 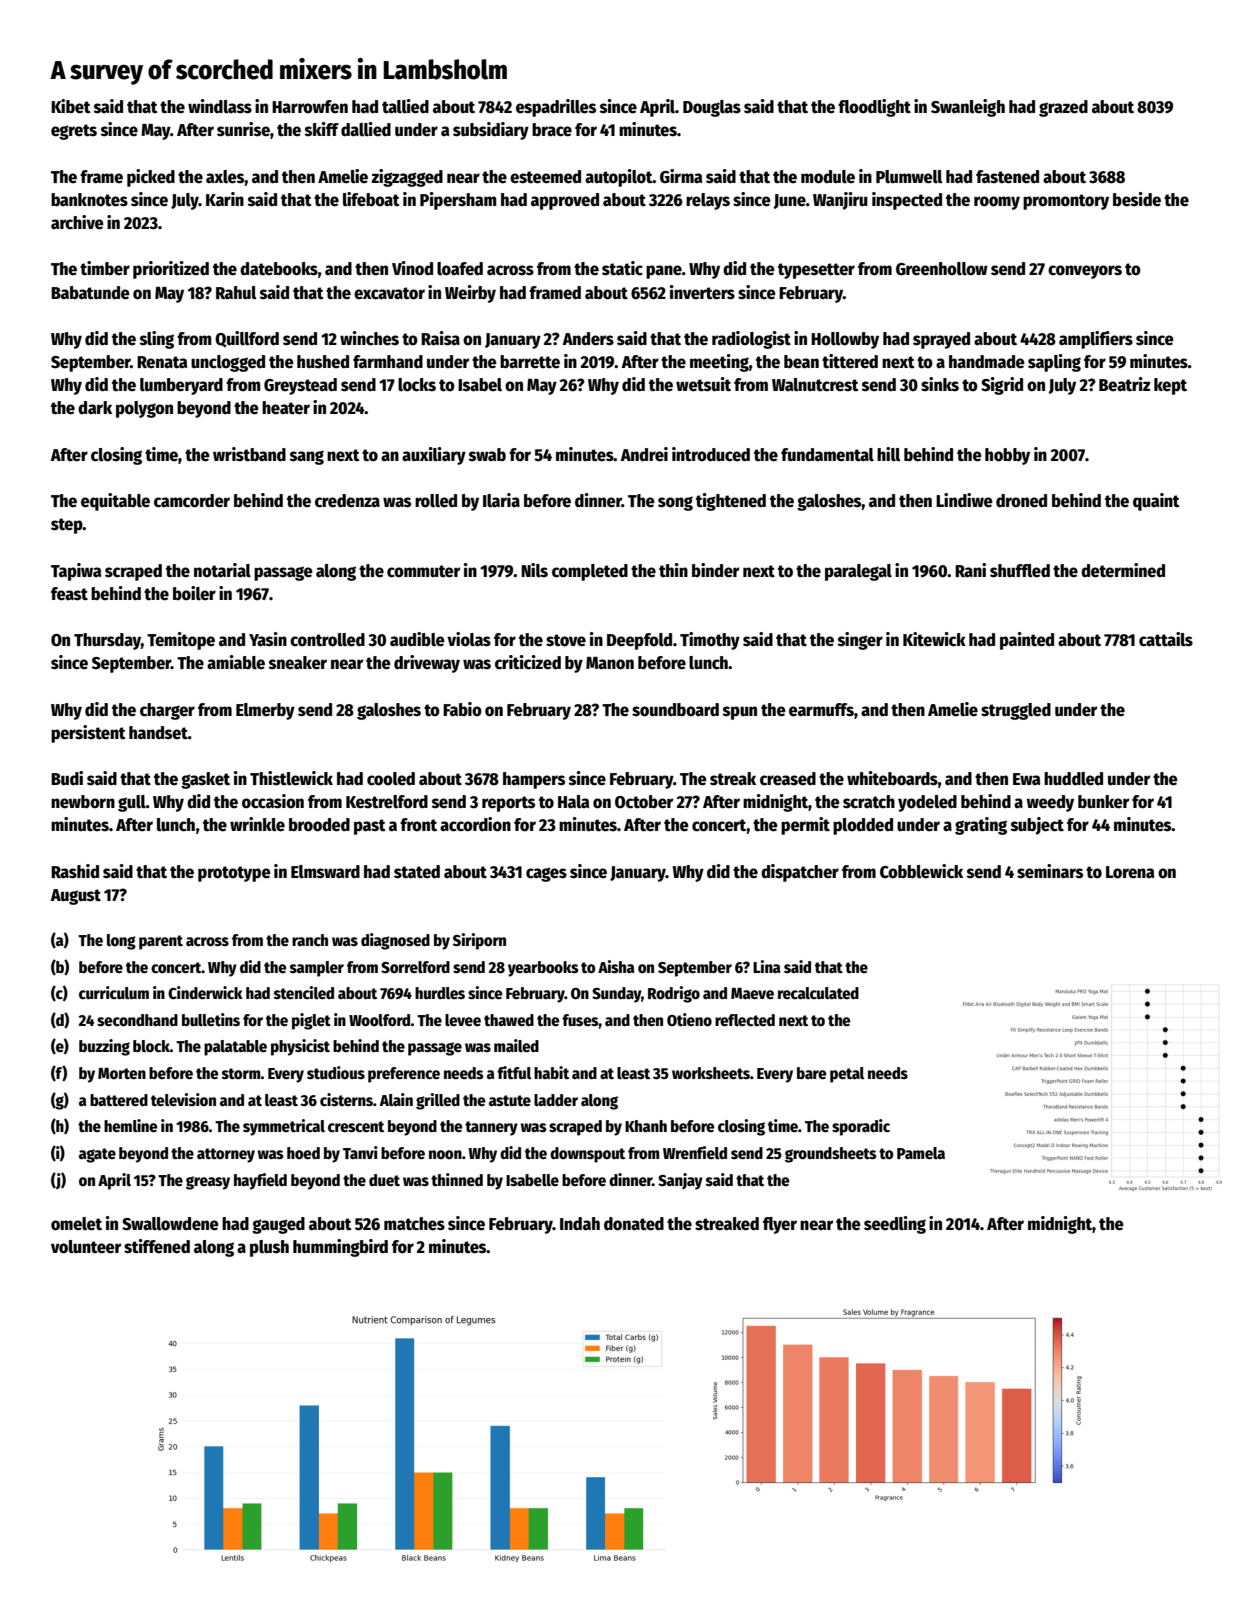 I want to click on esteemed, so click(x=545, y=177).
